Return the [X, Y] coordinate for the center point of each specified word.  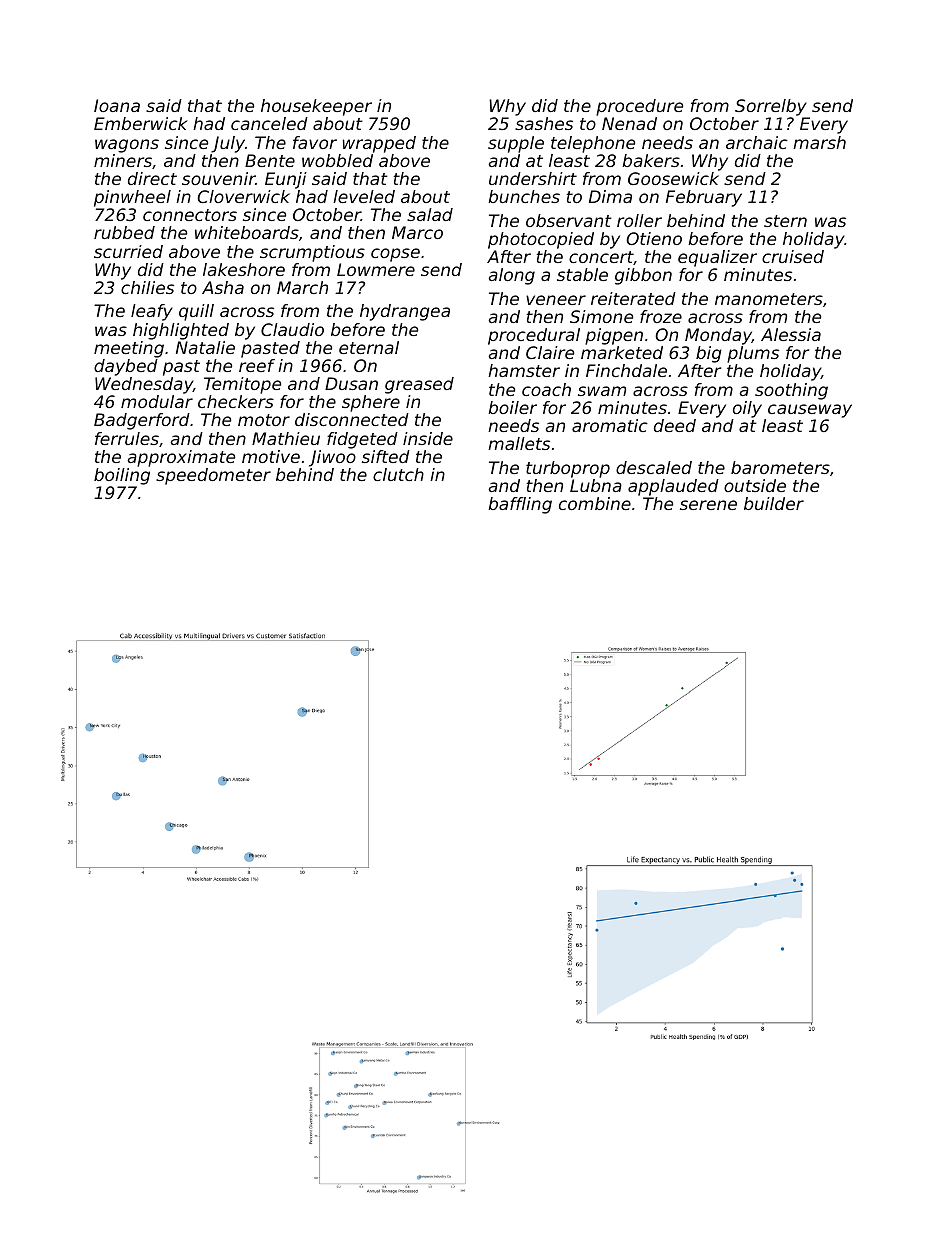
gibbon [643, 276]
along [511, 276]
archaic [757, 142]
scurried [128, 251]
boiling [122, 476]
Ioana [117, 105]
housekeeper [316, 107]
